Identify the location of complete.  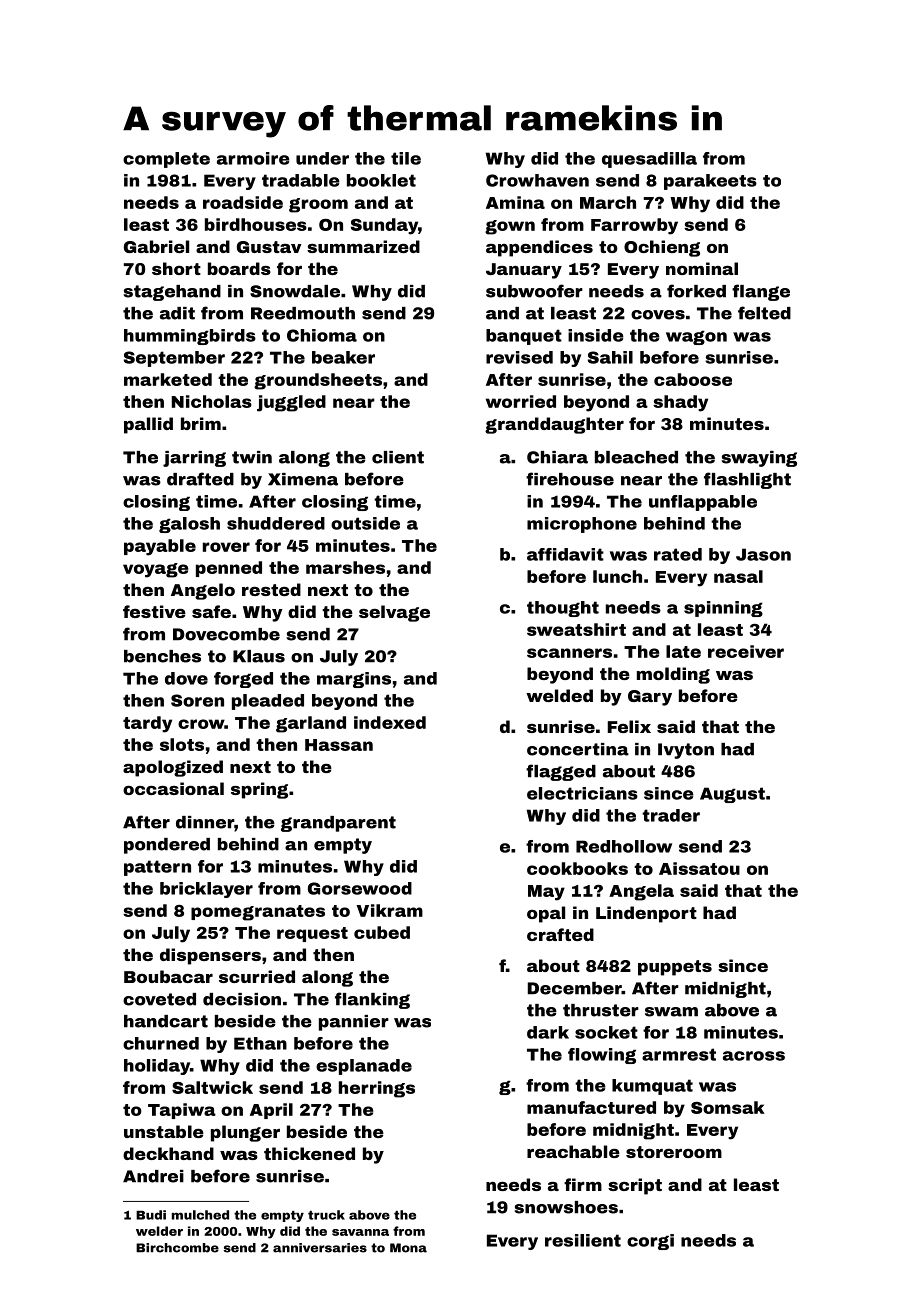
(166, 160).
